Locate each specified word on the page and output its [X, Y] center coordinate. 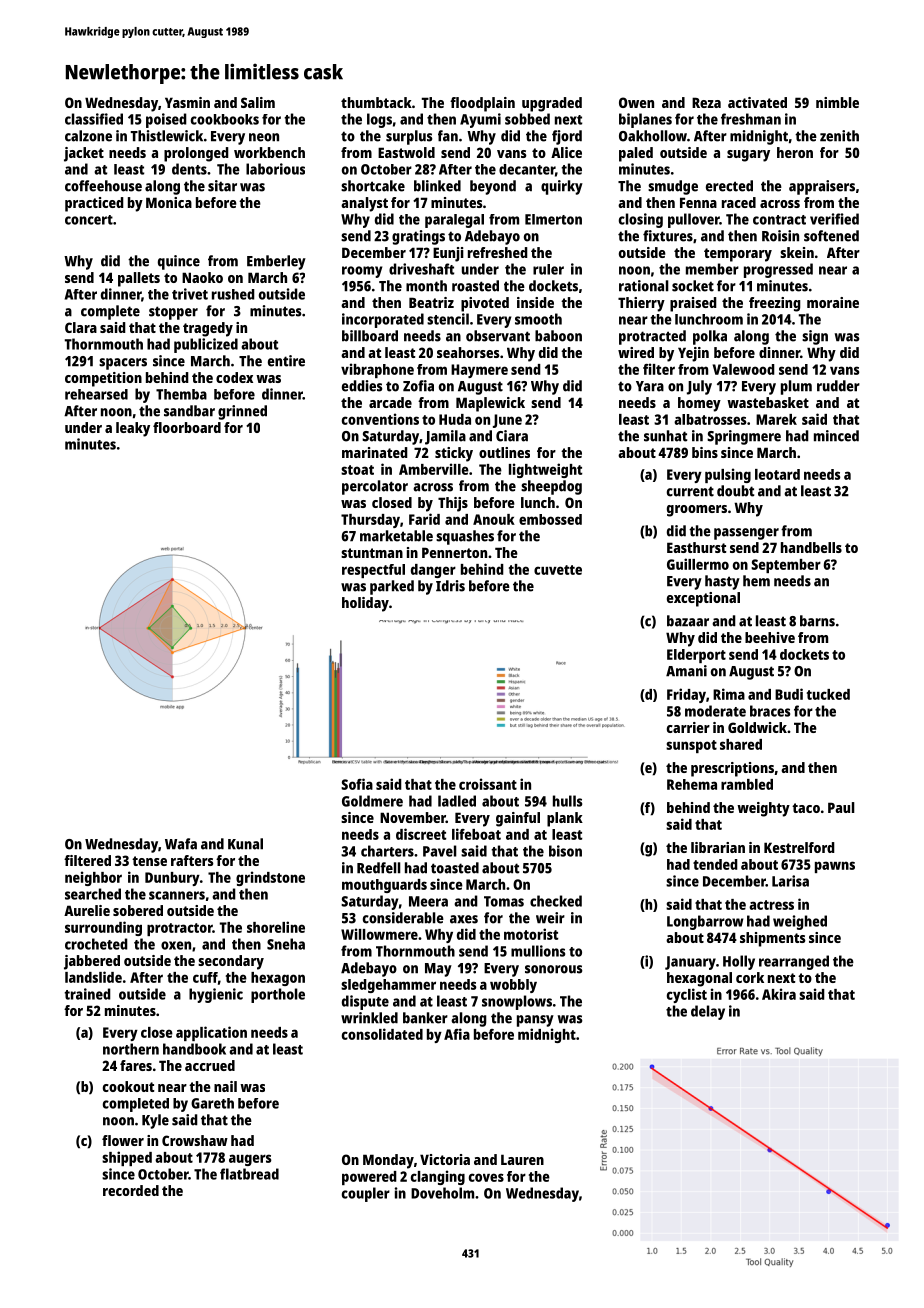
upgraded [552, 104]
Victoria [445, 1159]
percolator [375, 487]
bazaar [688, 621]
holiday [365, 604]
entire [286, 361]
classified [94, 119]
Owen [636, 102]
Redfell [379, 868]
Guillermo [698, 564]
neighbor [93, 878]
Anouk [494, 519]
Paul [841, 807]
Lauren [522, 1159]
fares [136, 1065]
